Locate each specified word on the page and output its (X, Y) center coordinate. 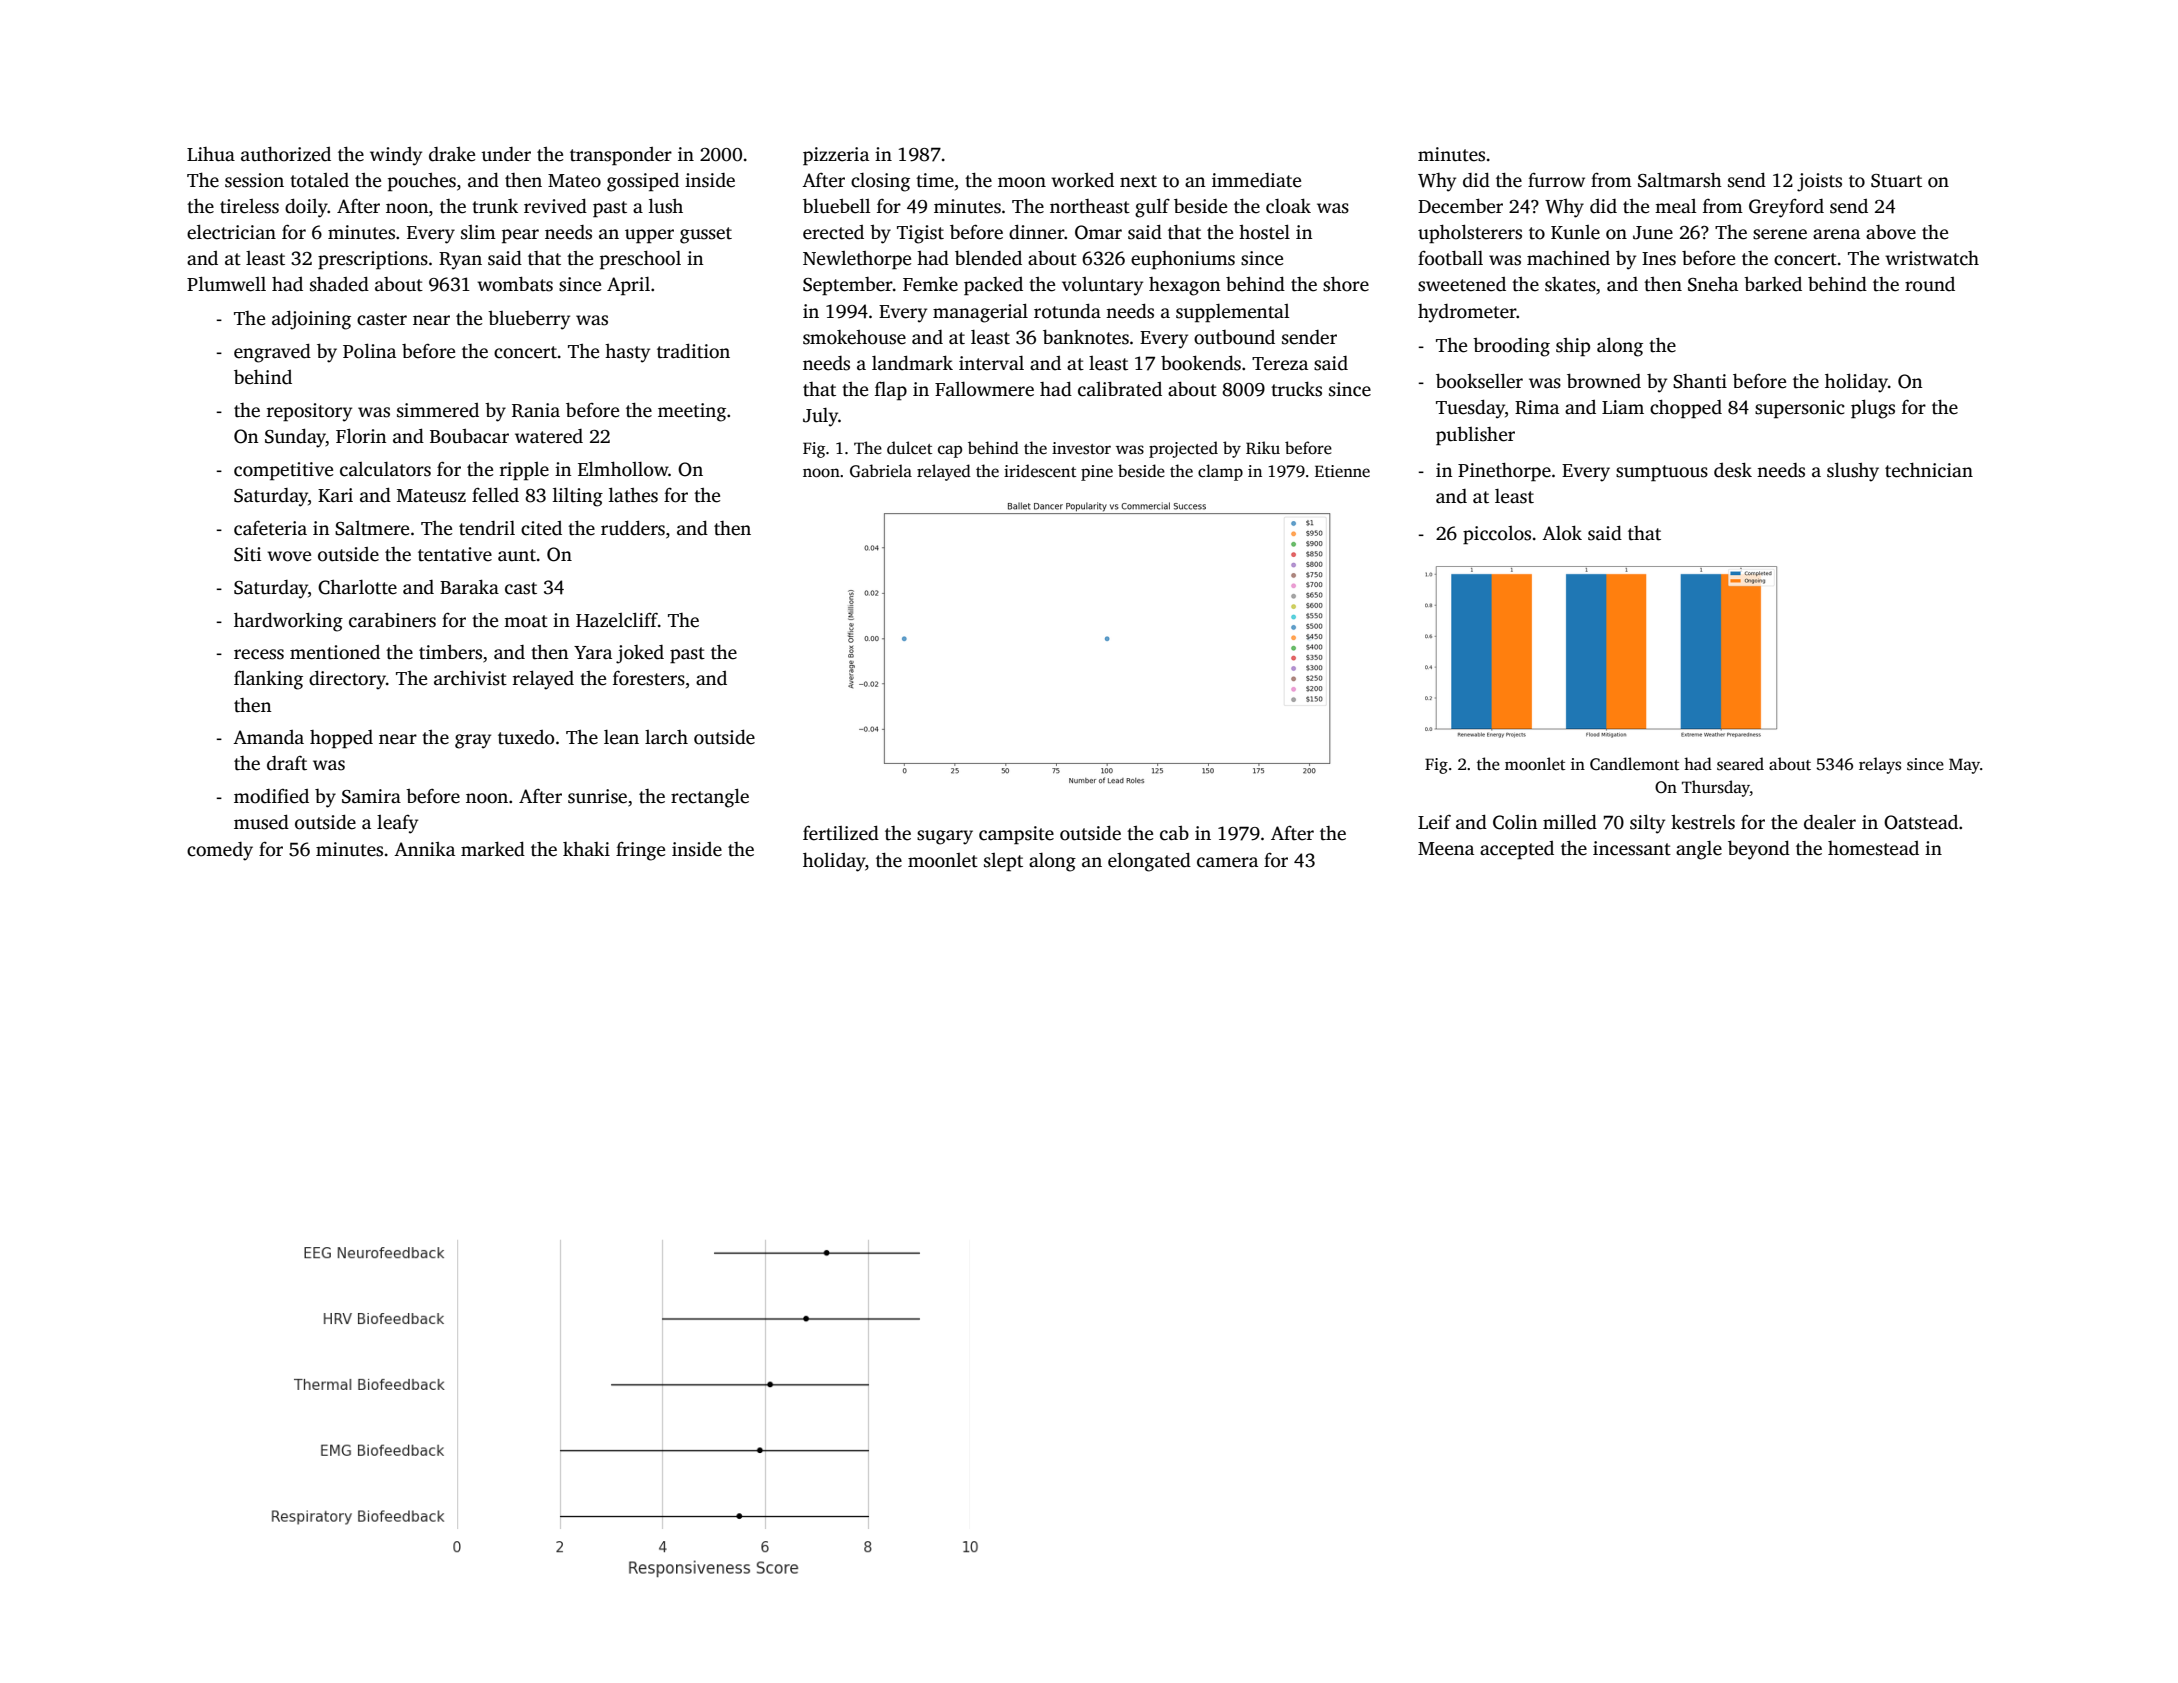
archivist (470, 678)
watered (549, 436)
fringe (640, 851)
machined (1568, 258)
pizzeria (836, 156)
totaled (319, 180)
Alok (1562, 533)
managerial (980, 313)
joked (640, 654)
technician (1929, 470)
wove (289, 556)
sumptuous (1662, 473)
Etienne (1342, 471)
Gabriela (881, 471)
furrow (1556, 180)
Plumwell (226, 284)
